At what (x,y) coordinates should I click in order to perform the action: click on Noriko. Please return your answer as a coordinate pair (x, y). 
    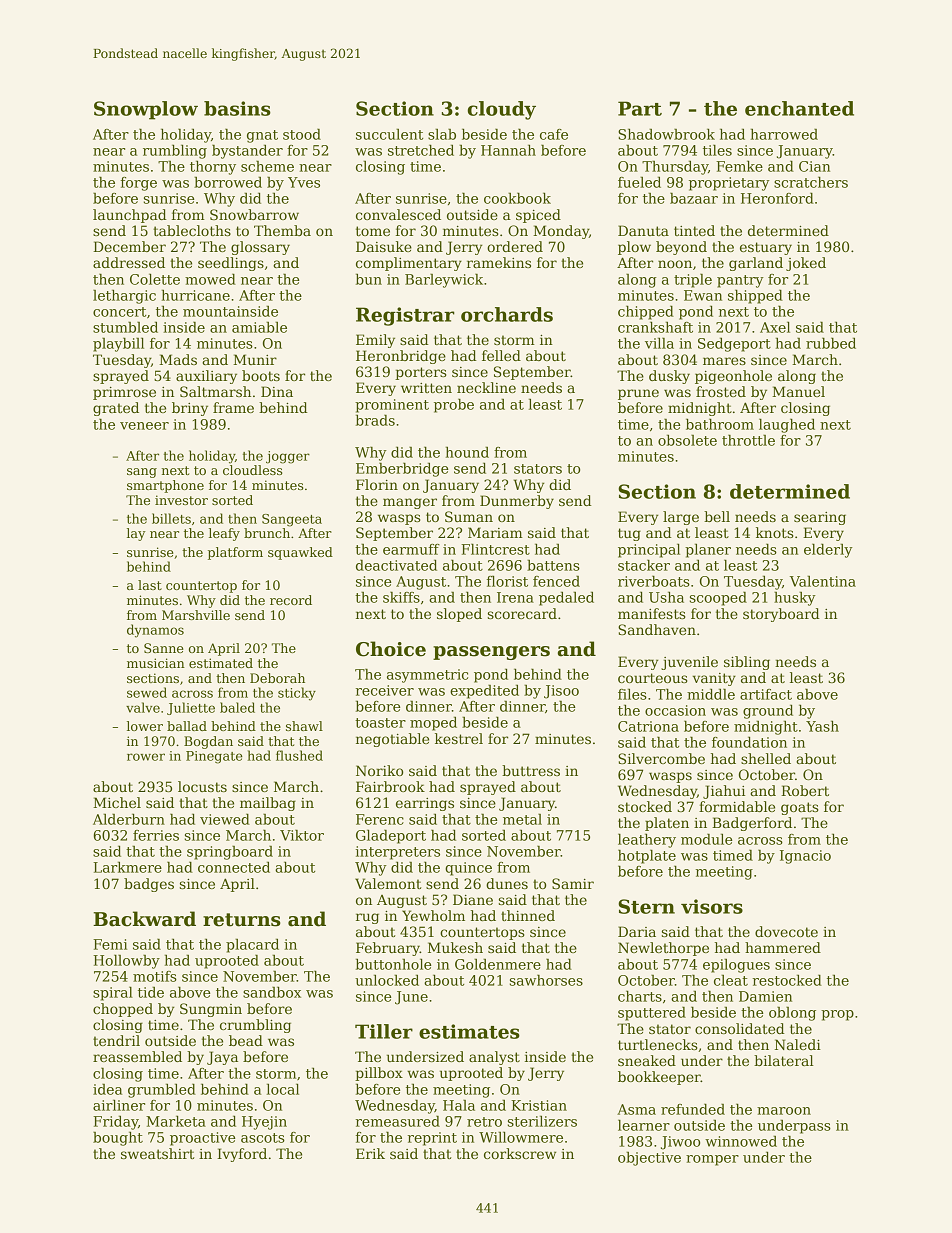
    Looking at the image, I should click on (379, 770).
